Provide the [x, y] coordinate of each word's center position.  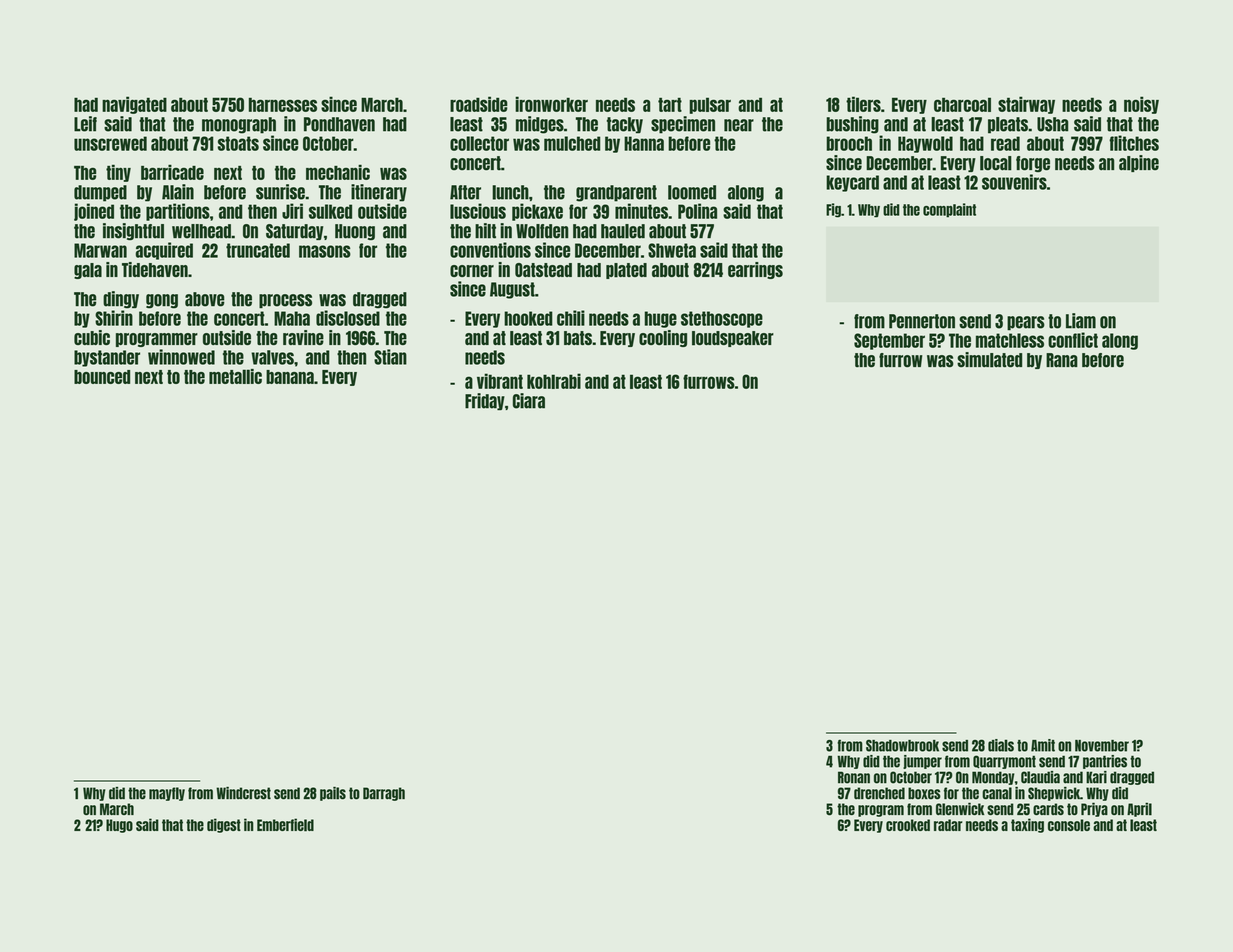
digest [224, 825]
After [465, 192]
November [1102, 746]
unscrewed [110, 143]
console [1069, 825]
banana [290, 377]
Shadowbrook [902, 745]
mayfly [167, 794]
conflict [1073, 340]
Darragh [384, 794]
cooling [663, 338]
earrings [755, 270]
